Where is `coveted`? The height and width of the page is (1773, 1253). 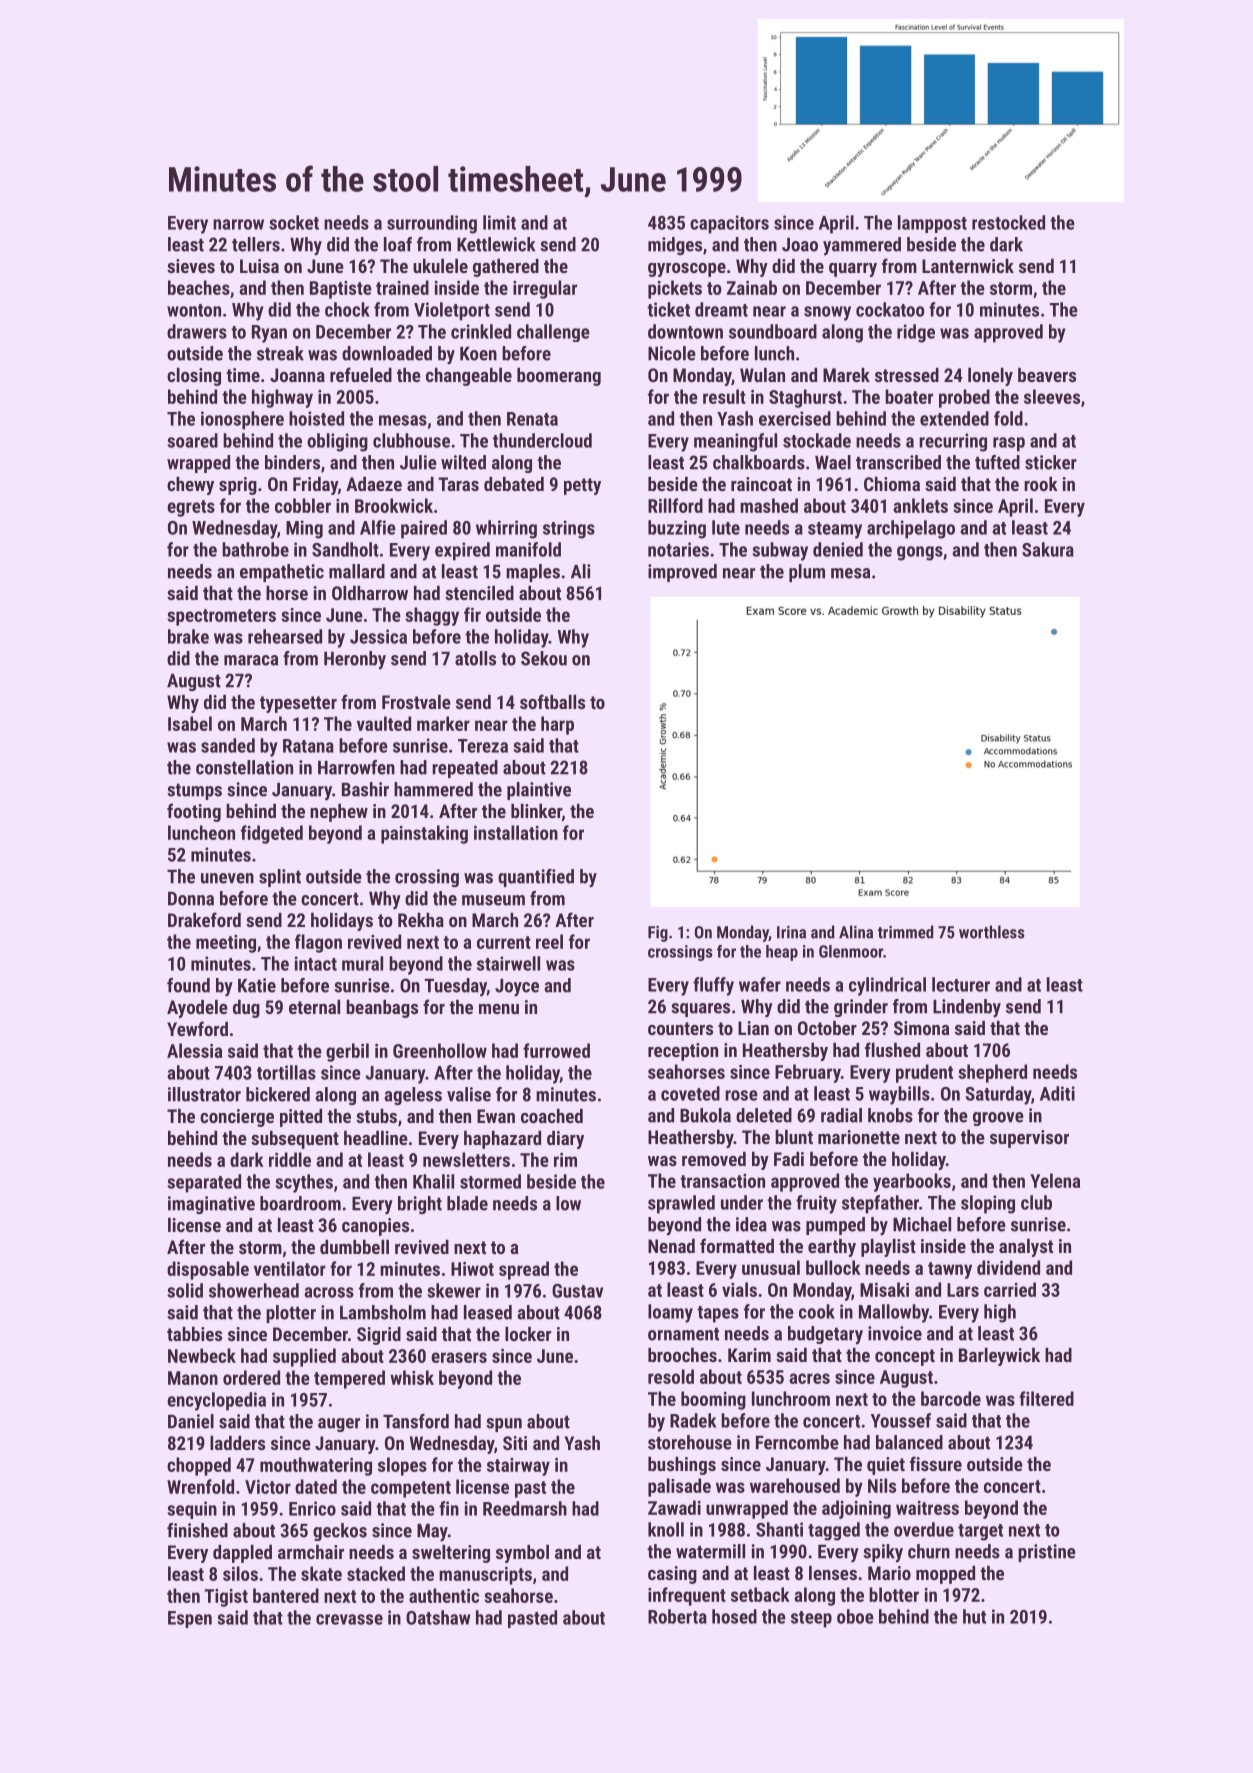 coveted is located at coordinates (690, 1093).
